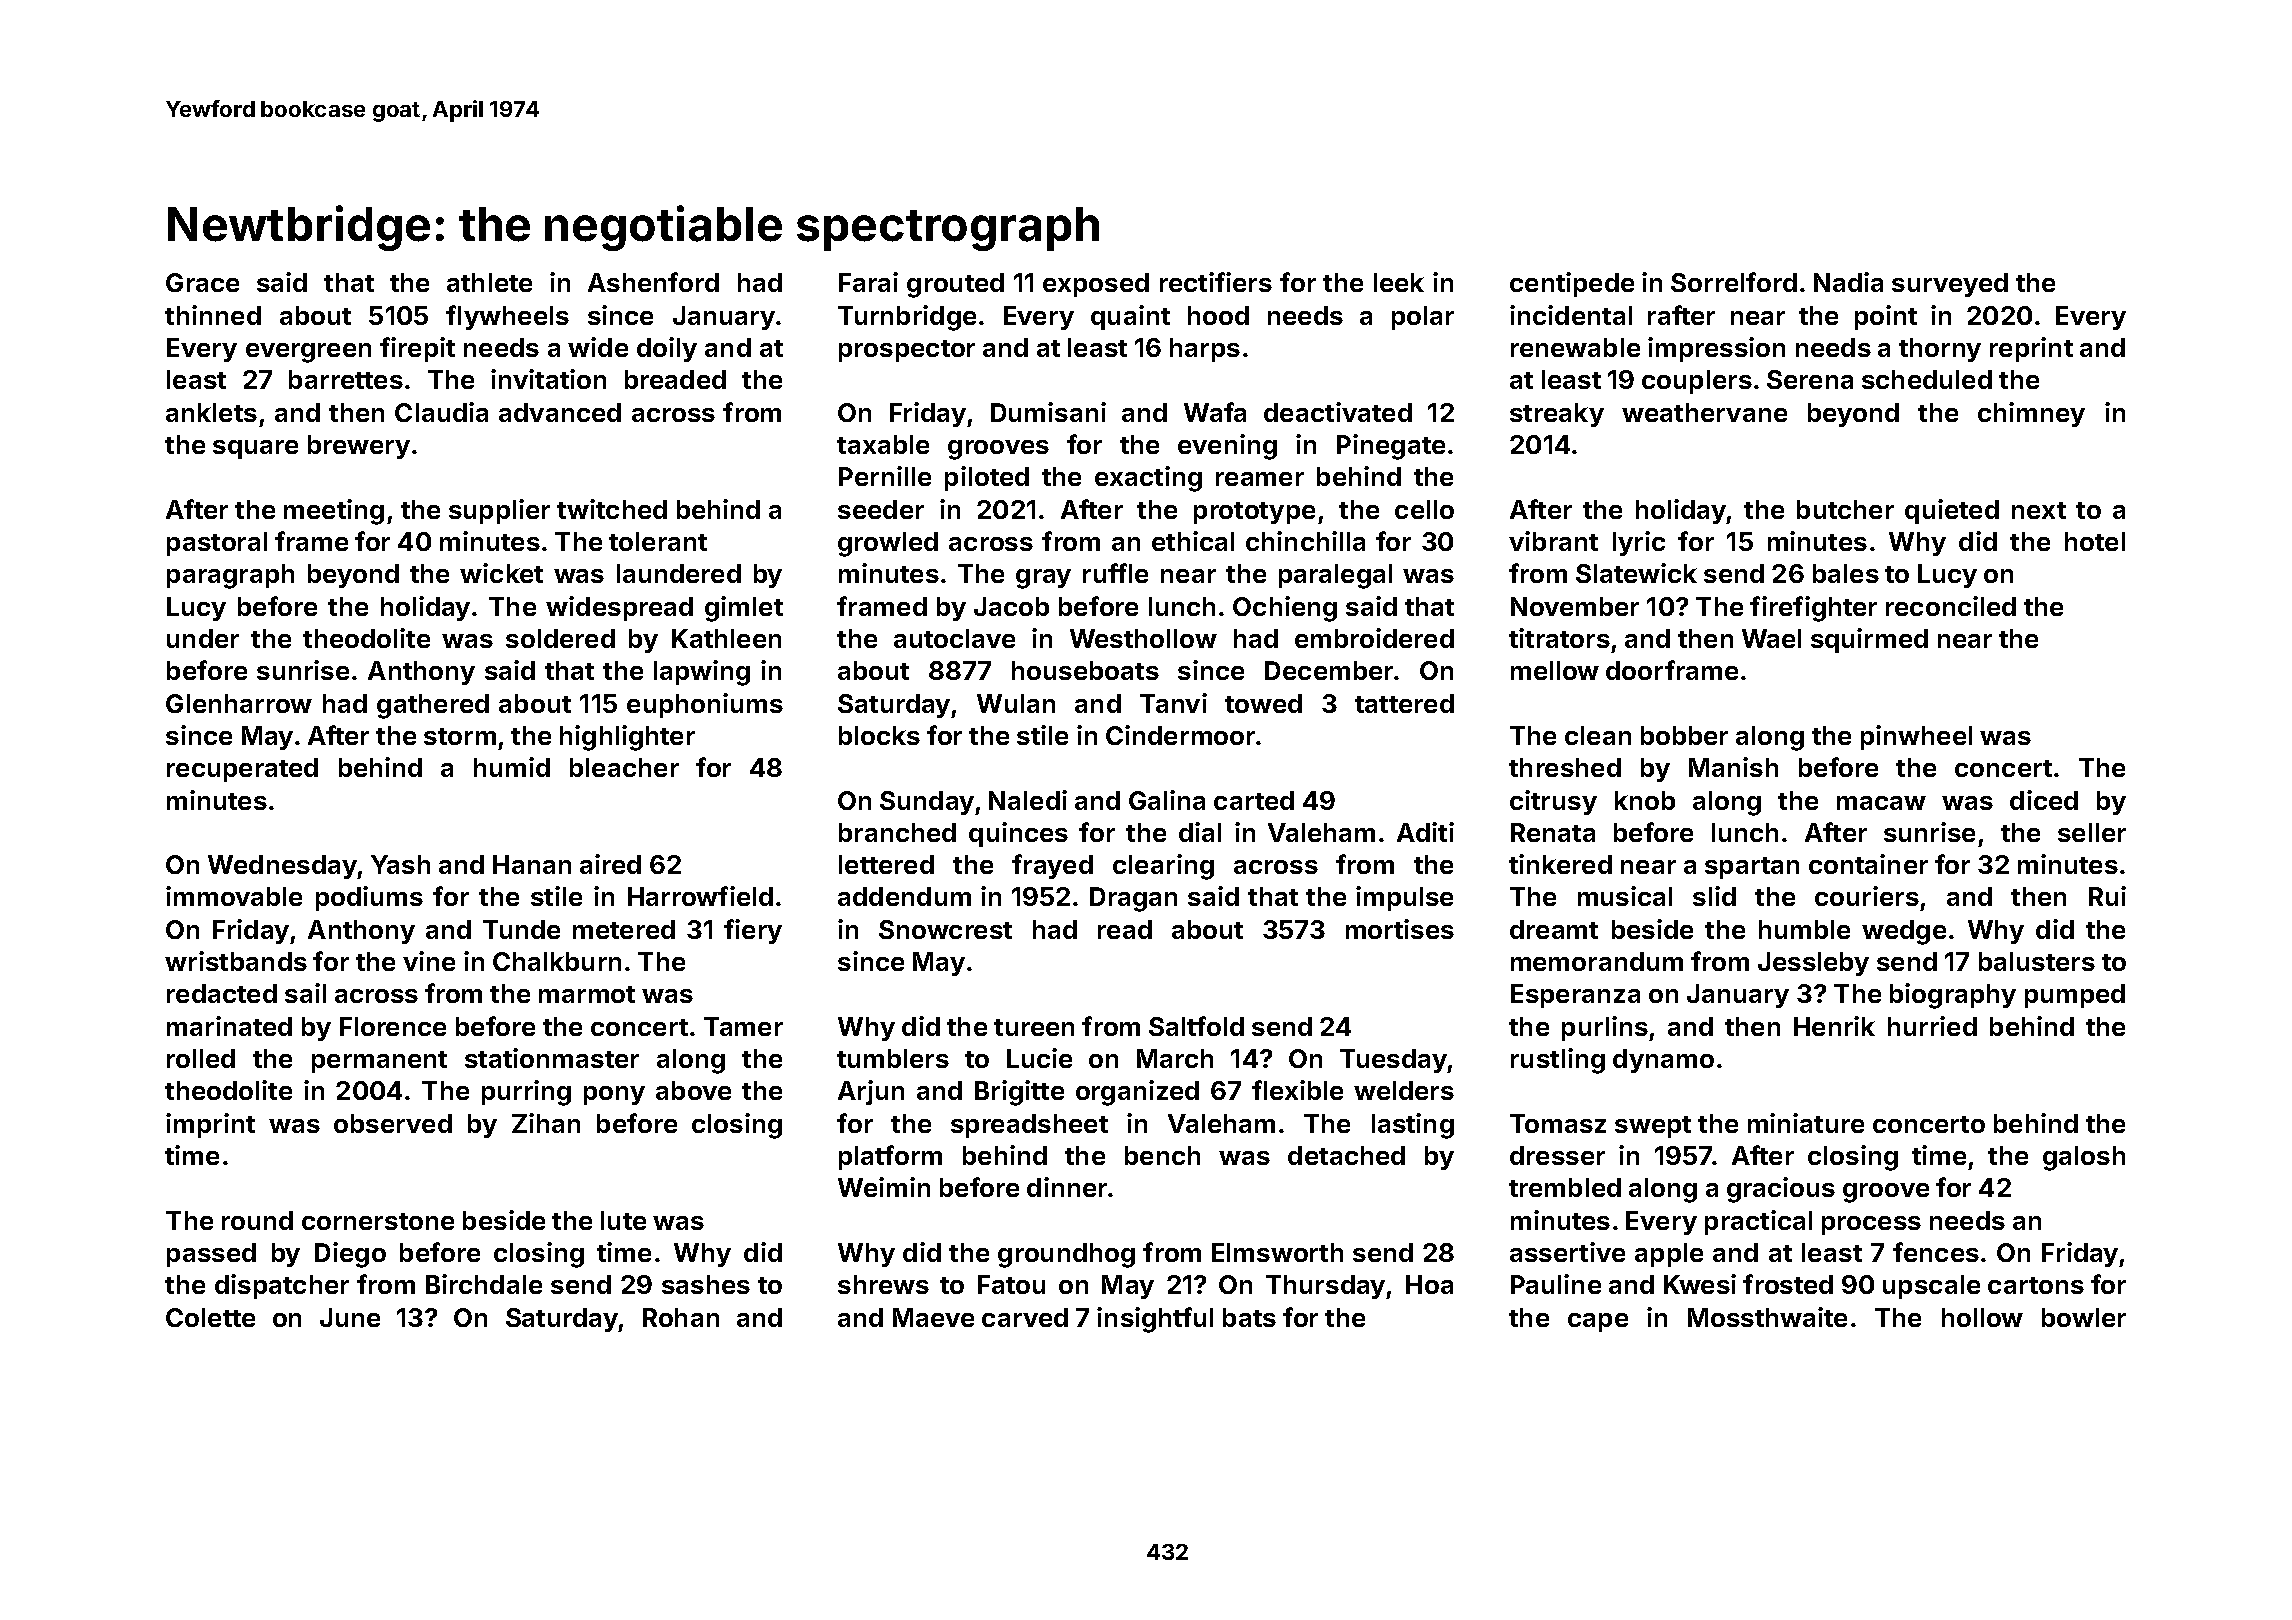 This screenshot has height=1620, width=2292. I want to click on Grace, so click(202, 282).
